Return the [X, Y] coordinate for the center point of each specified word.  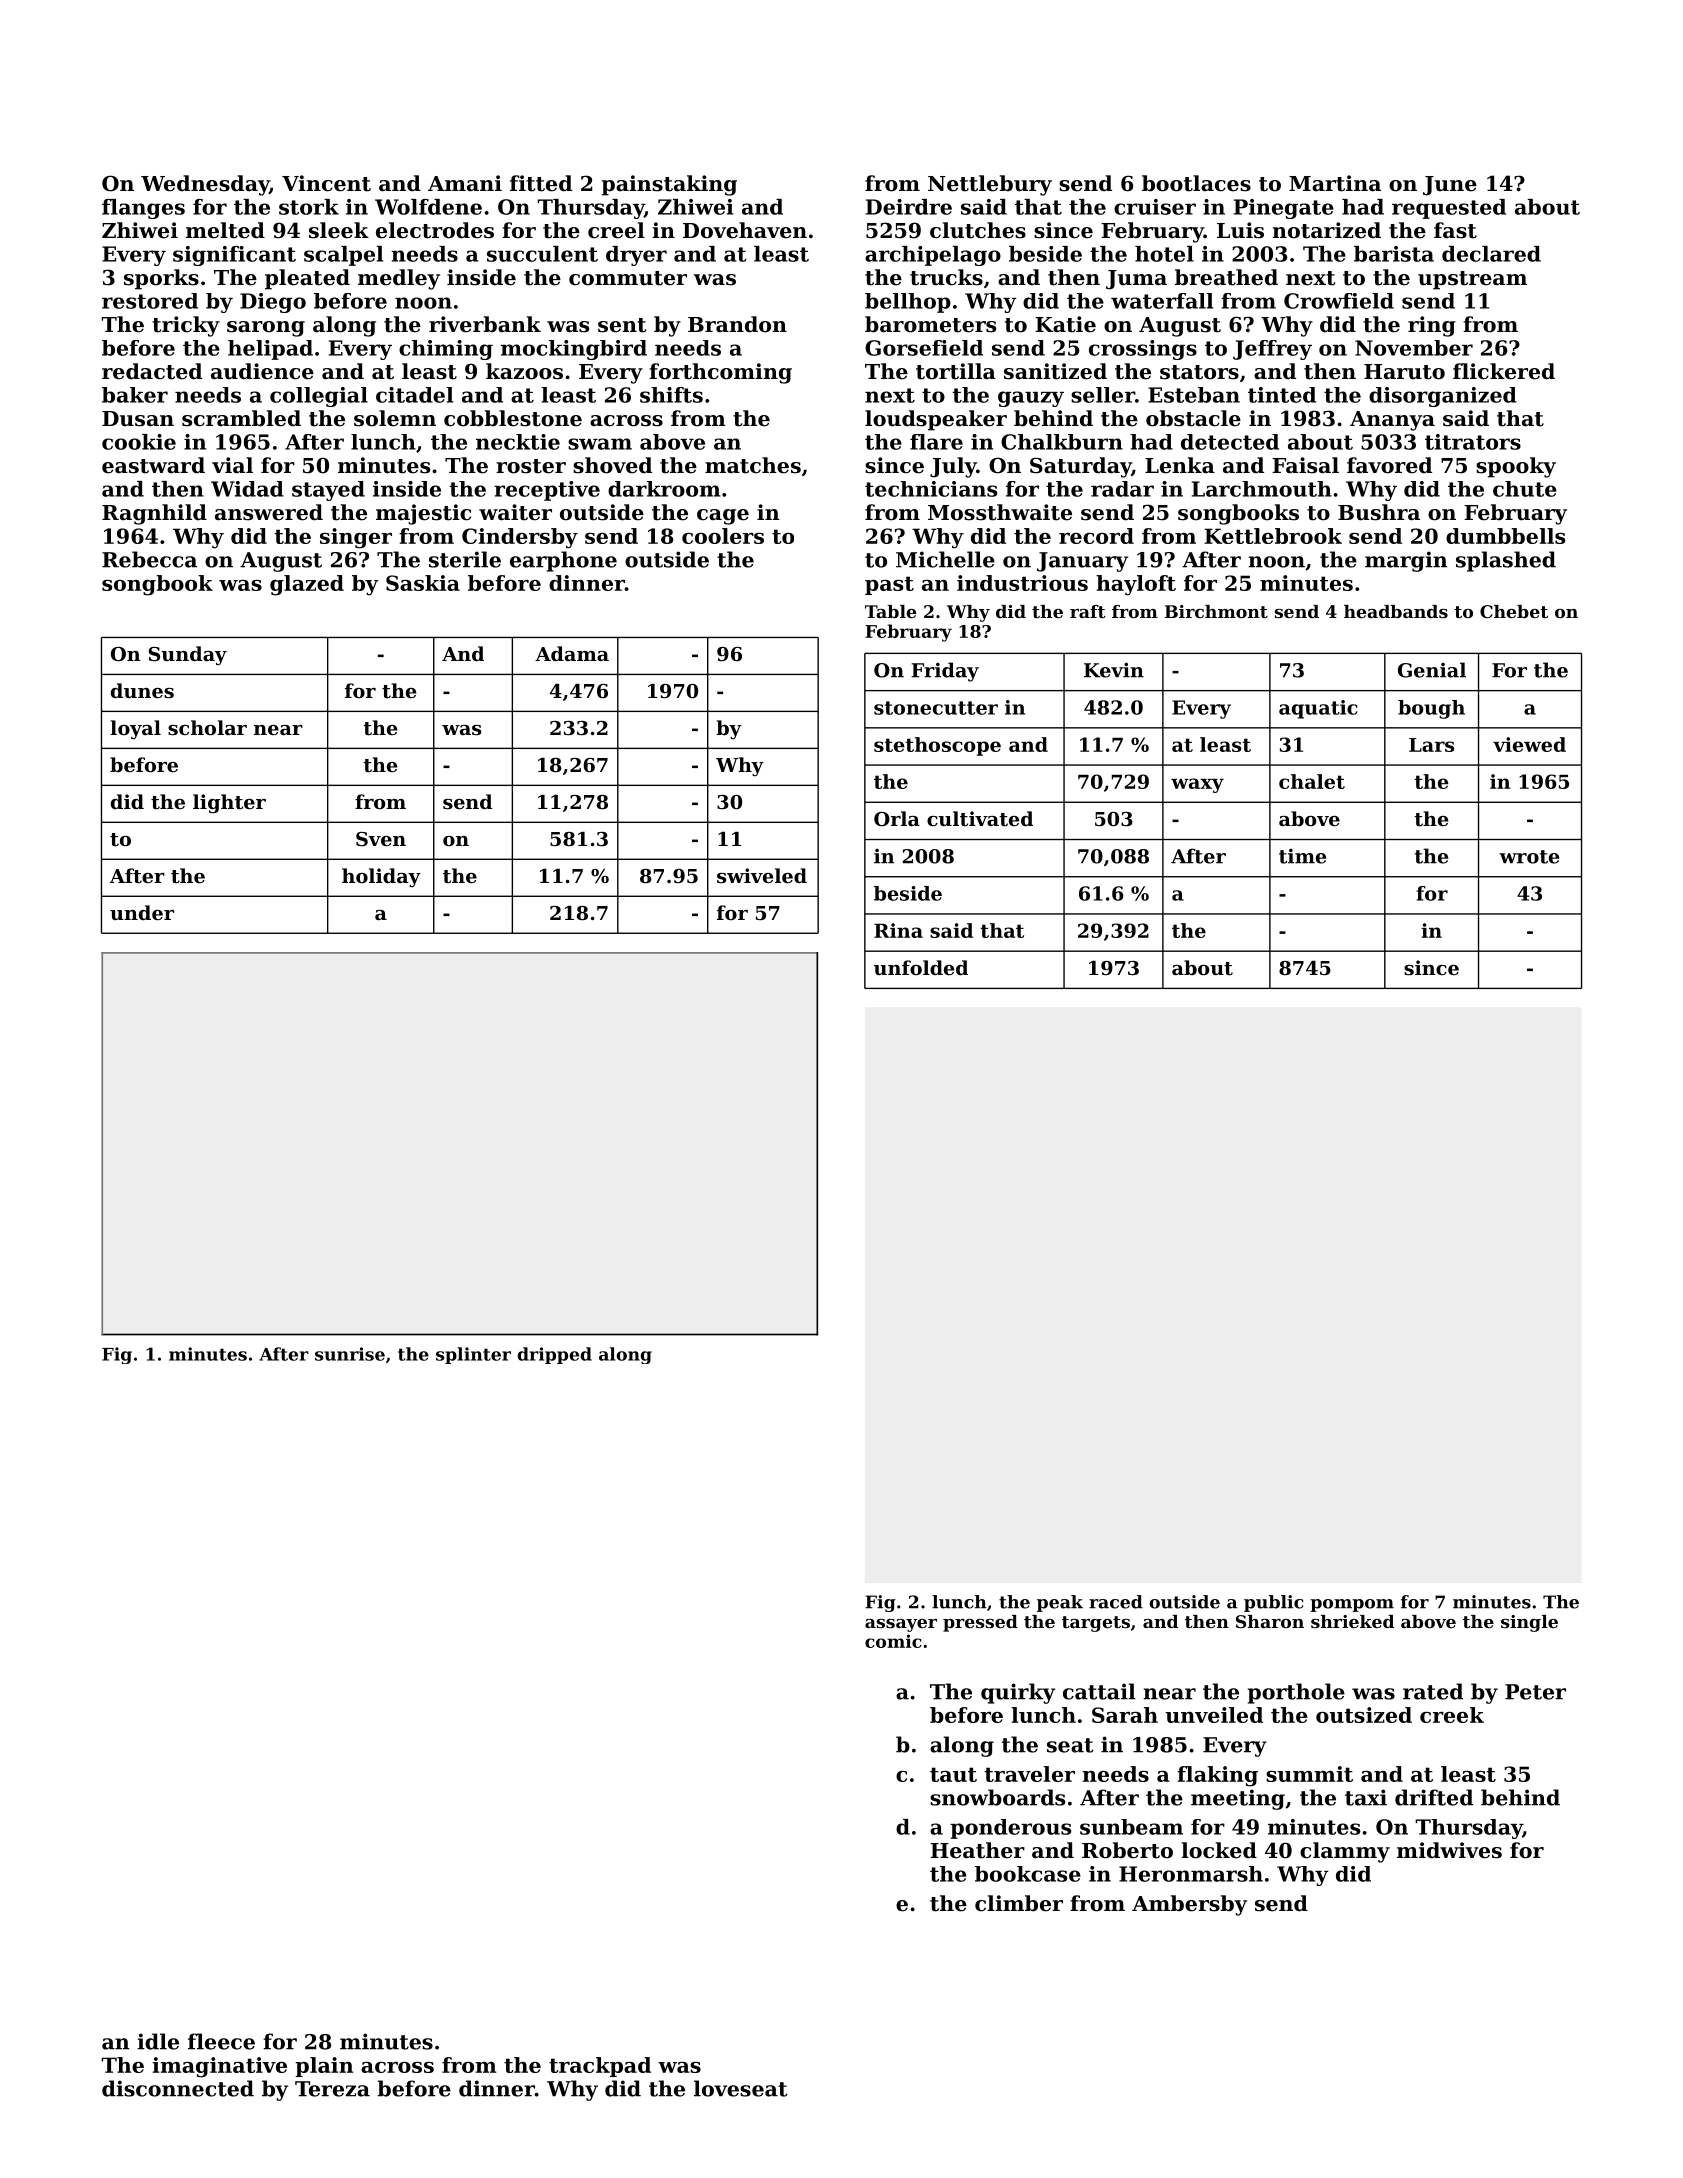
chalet [1312, 781]
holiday [381, 877]
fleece [221, 2041]
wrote [1529, 857]
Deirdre [909, 207]
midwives [1449, 1850]
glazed [307, 585]
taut [953, 1774]
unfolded [921, 967]
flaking [1217, 1776]
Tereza [332, 2089]
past [889, 585]
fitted [541, 183]
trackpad [600, 2067]
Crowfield [1339, 301]
